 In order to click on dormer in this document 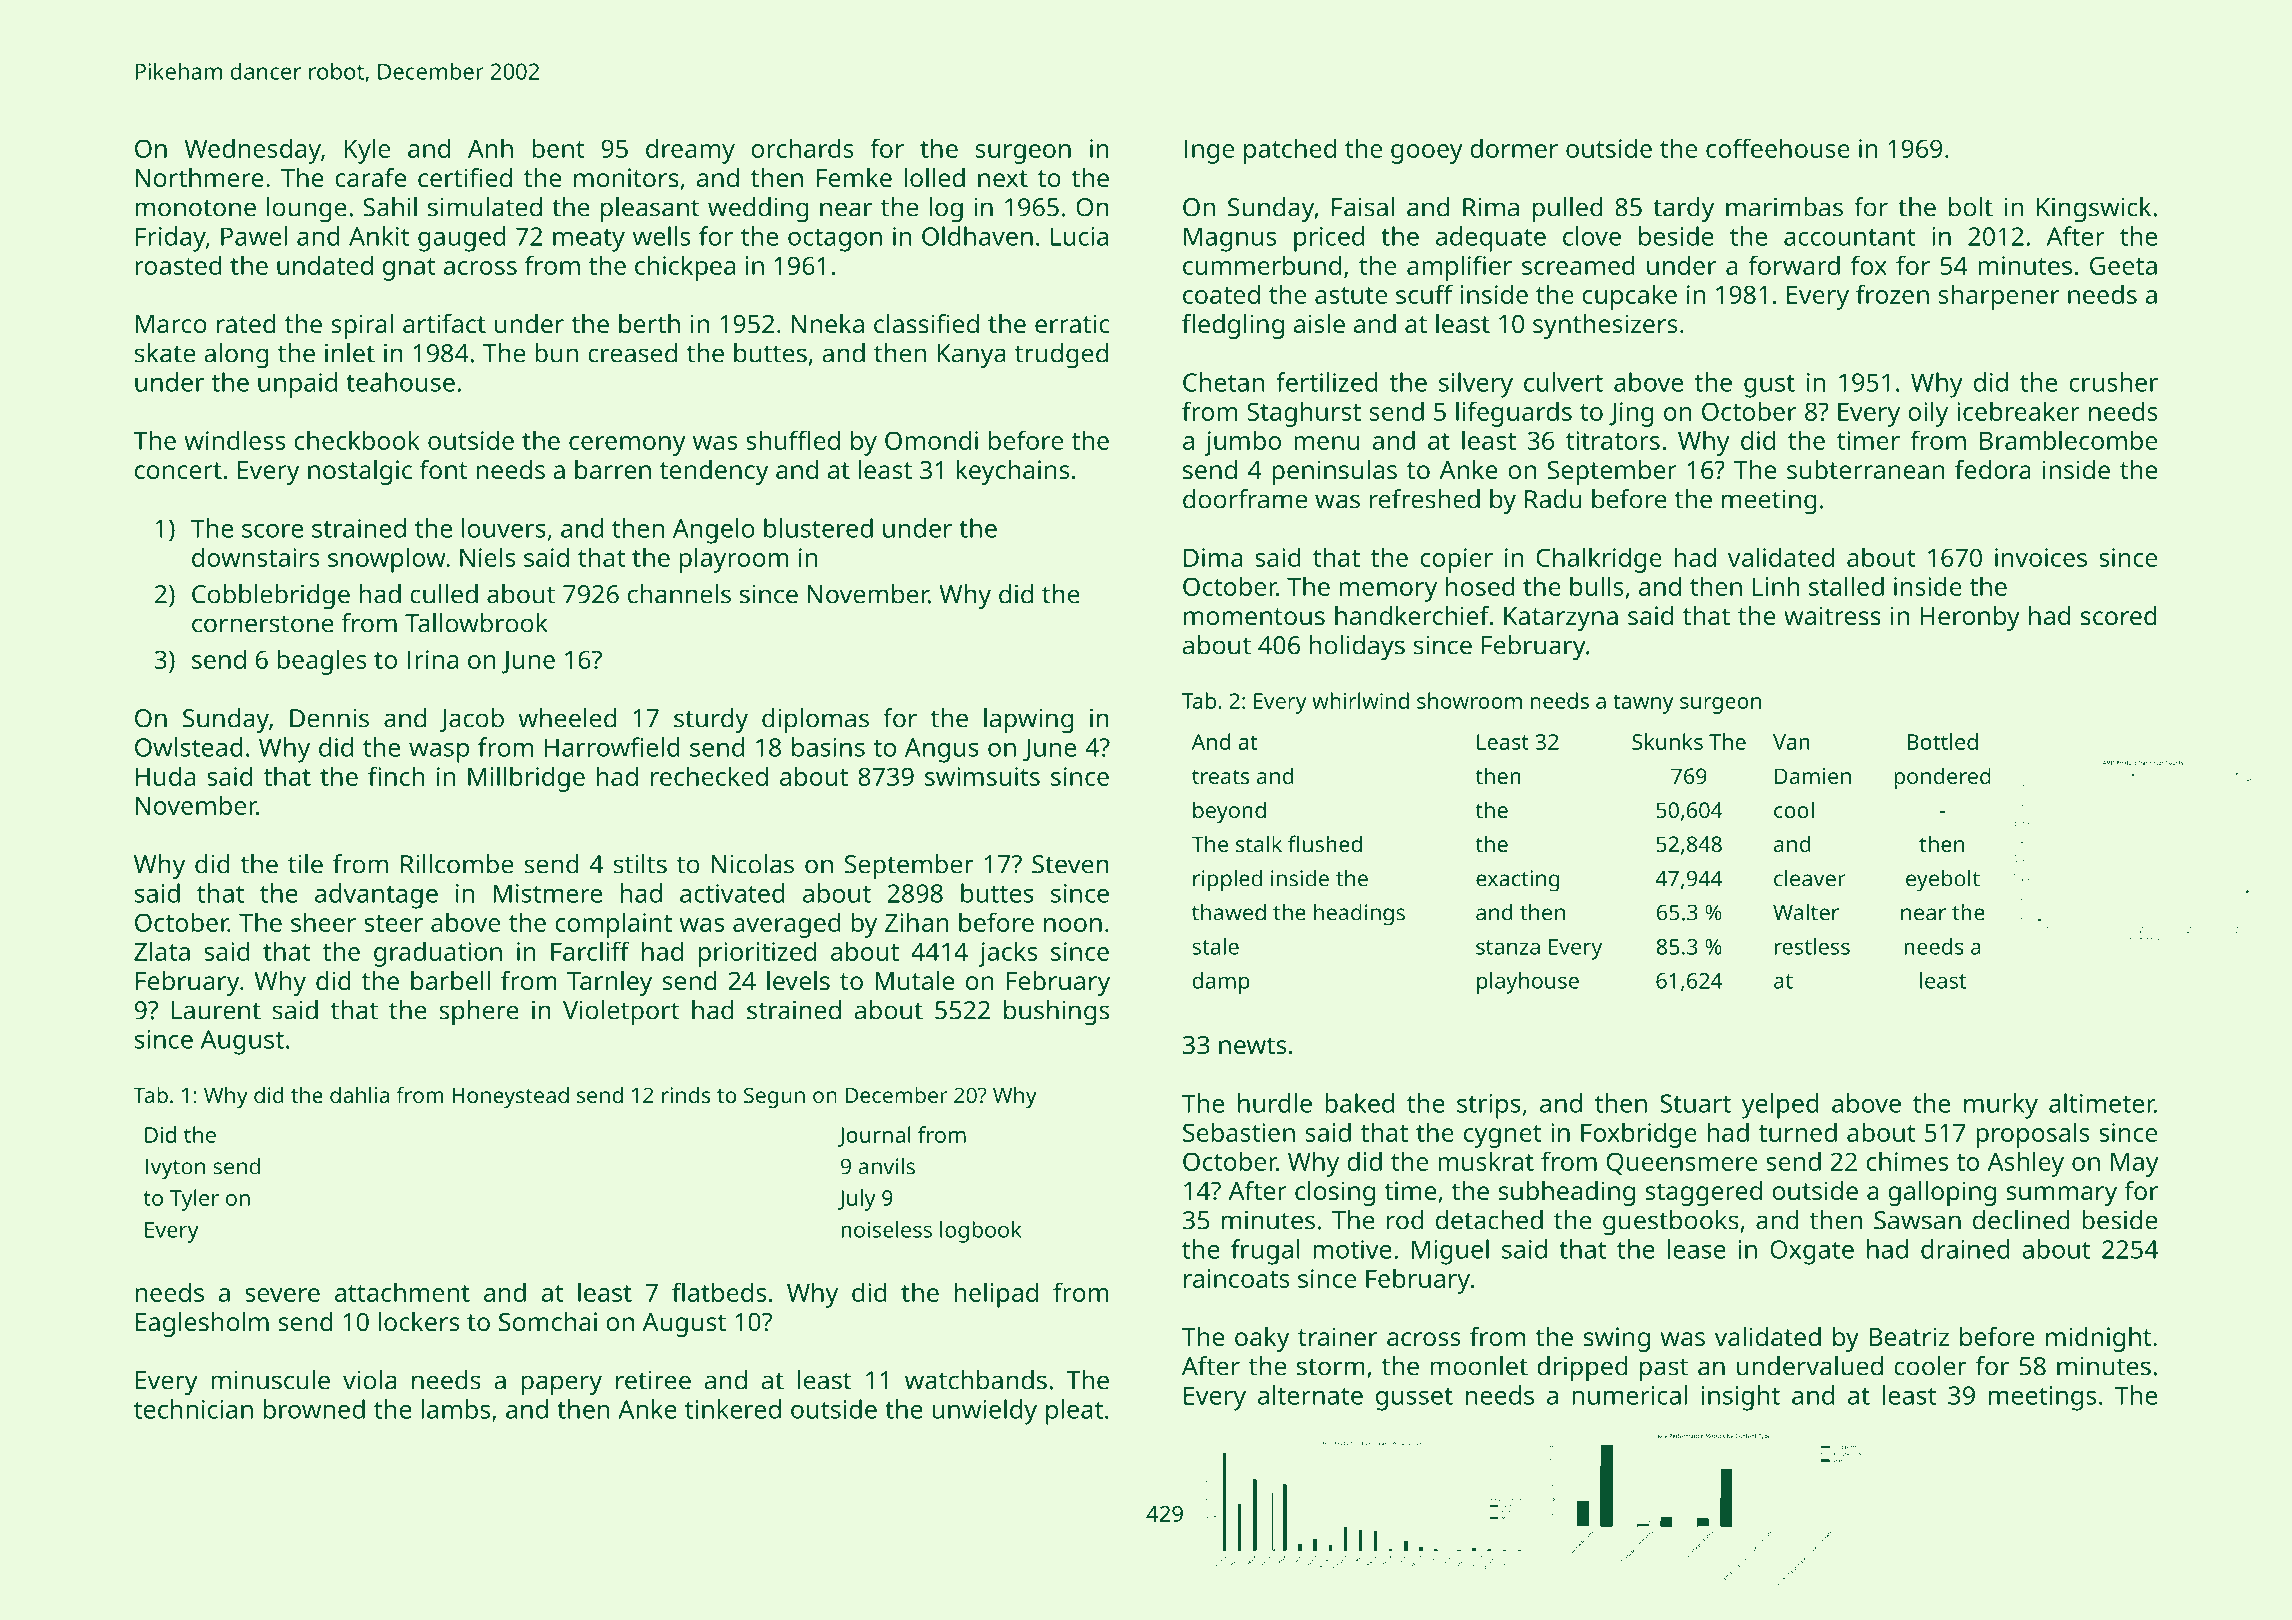, I will do `click(1514, 148)`.
